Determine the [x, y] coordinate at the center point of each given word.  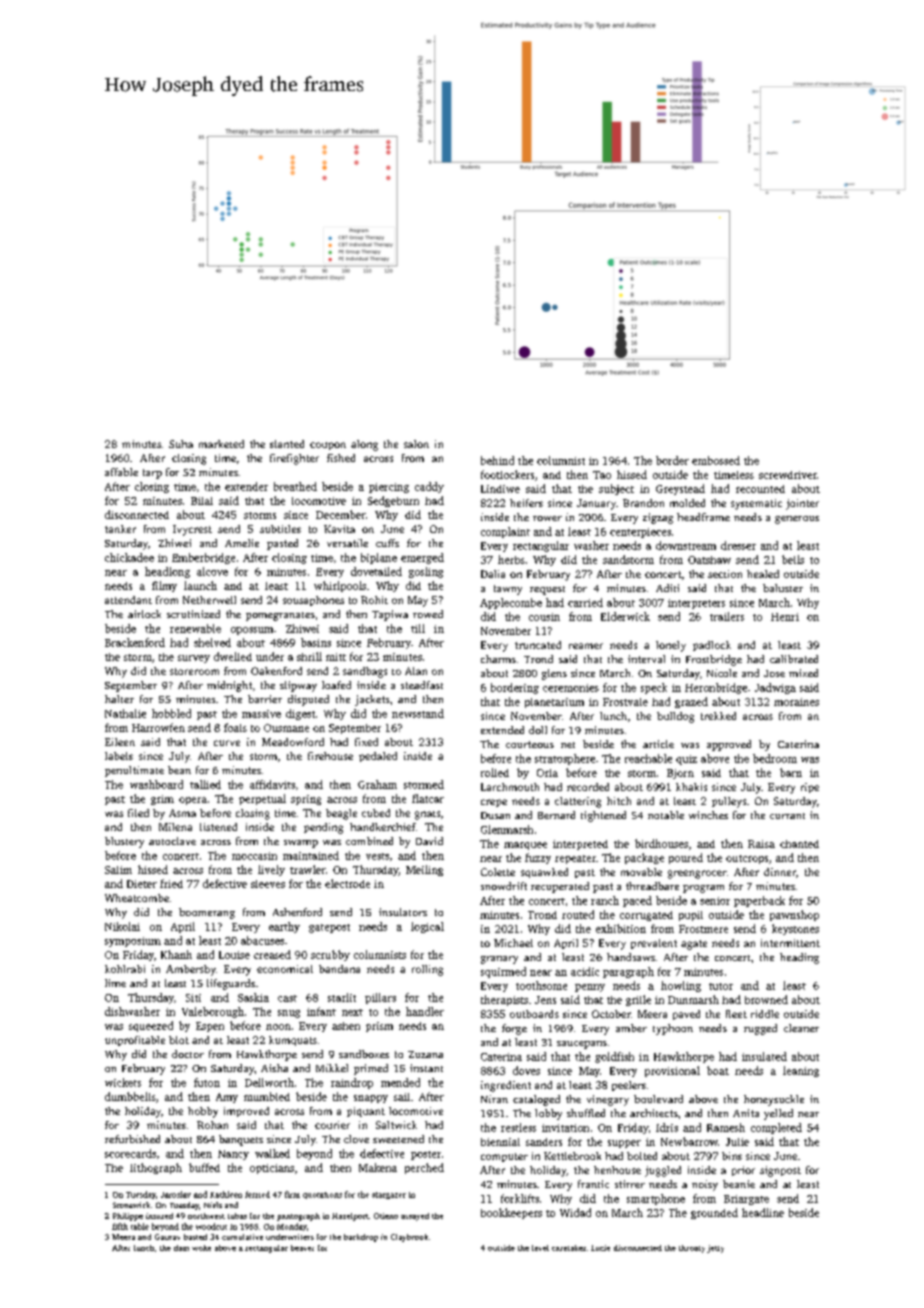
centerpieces [640, 533]
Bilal [202, 501]
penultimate [134, 771]
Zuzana [425, 1054]
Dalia [493, 574]
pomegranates [280, 616]
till [418, 628]
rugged [760, 1029]
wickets [123, 1082]
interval [646, 659]
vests [377, 856]
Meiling [424, 870]
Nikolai [122, 926]
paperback [759, 901]
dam [181, 1248]
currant [787, 816]
